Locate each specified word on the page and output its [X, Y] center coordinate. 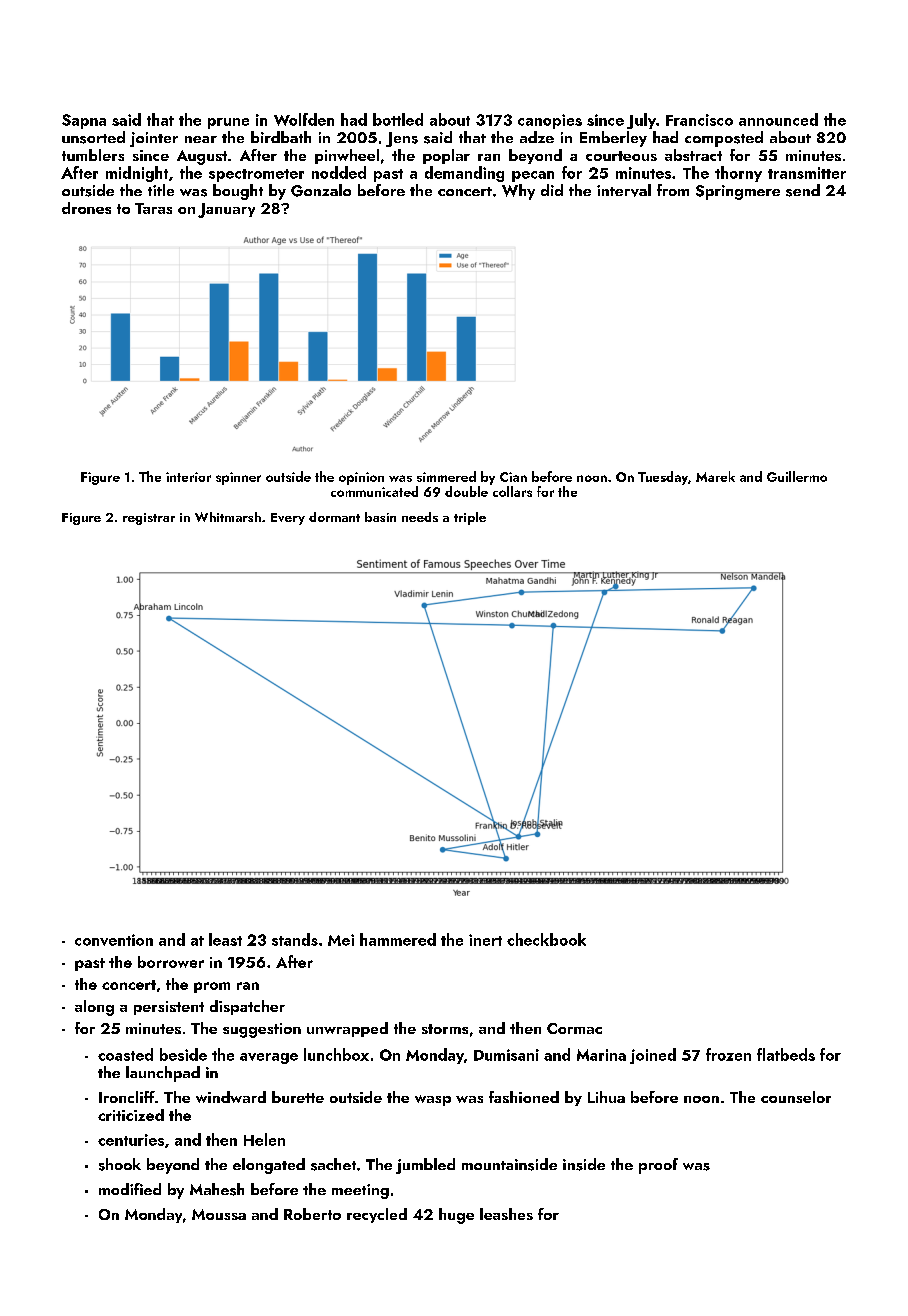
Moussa [219, 1214]
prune [228, 123]
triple [470, 518]
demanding [464, 174]
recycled [377, 1215]
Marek [715, 476]
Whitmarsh [228, 517]
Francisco [699, 120]
